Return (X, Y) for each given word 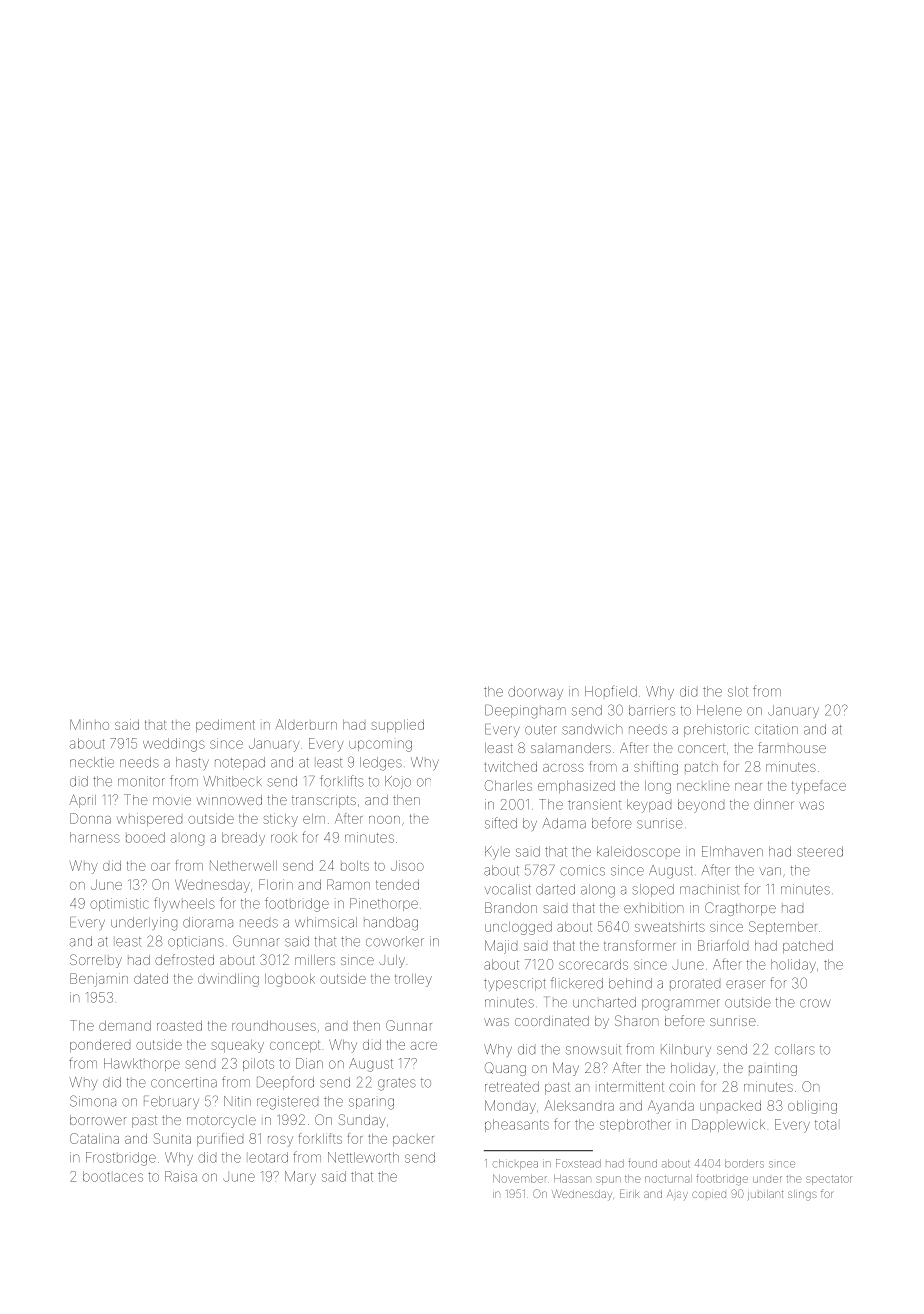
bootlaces (113, 1176)
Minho (89, 724)
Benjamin (99, 980)
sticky (280, 820)
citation (776, 729)
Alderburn (306, 724)
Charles (508, 785)
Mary (300, 1178)
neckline (703, 787)
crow (815, 1003)
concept (295, 1046)
